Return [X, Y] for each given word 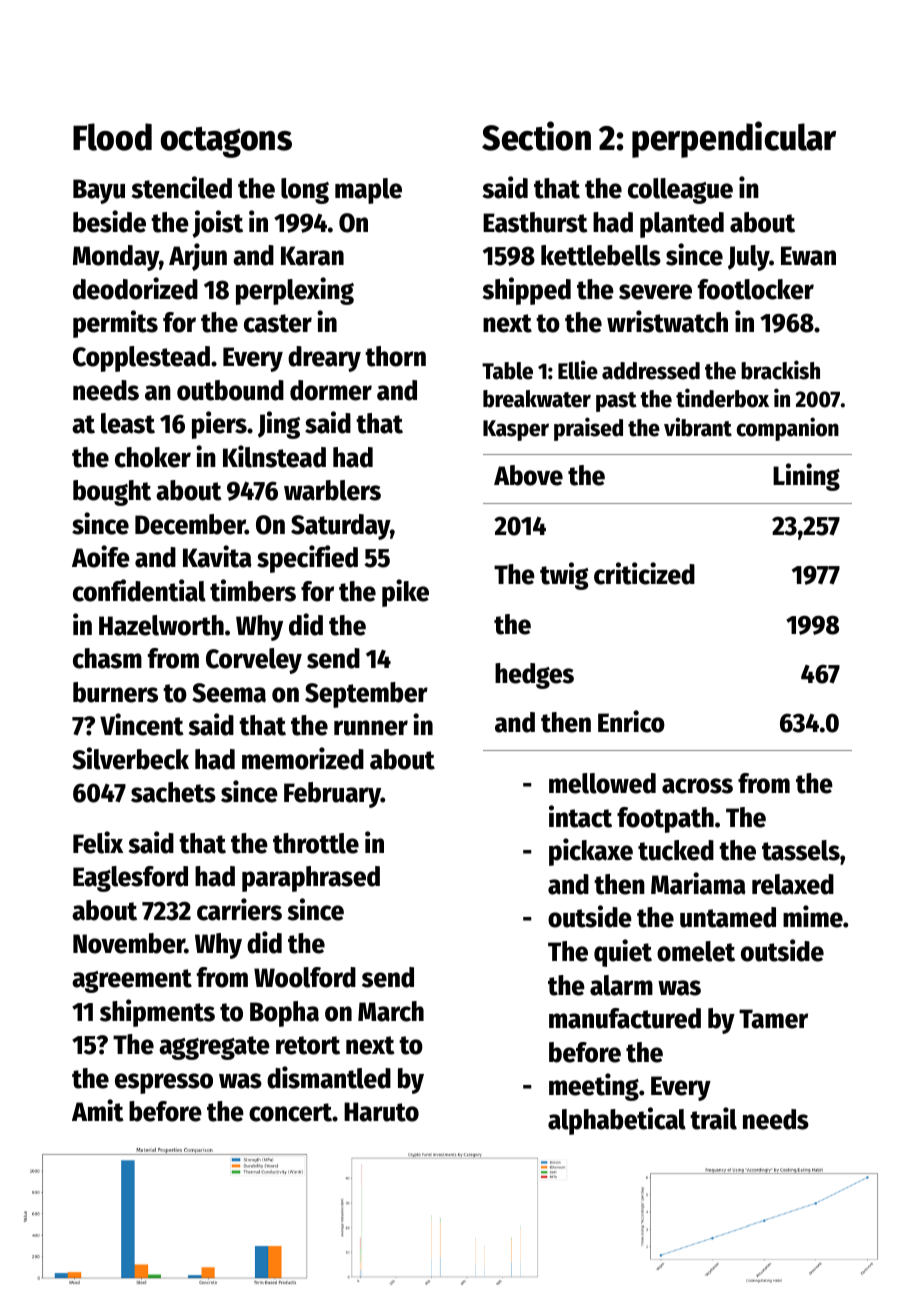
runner [371, 728]
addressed [651, 371]
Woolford [305, 977]
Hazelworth [161, 625]
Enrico [631, 721]
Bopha [284, 1014]
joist [217, 224]
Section [536, 136]
